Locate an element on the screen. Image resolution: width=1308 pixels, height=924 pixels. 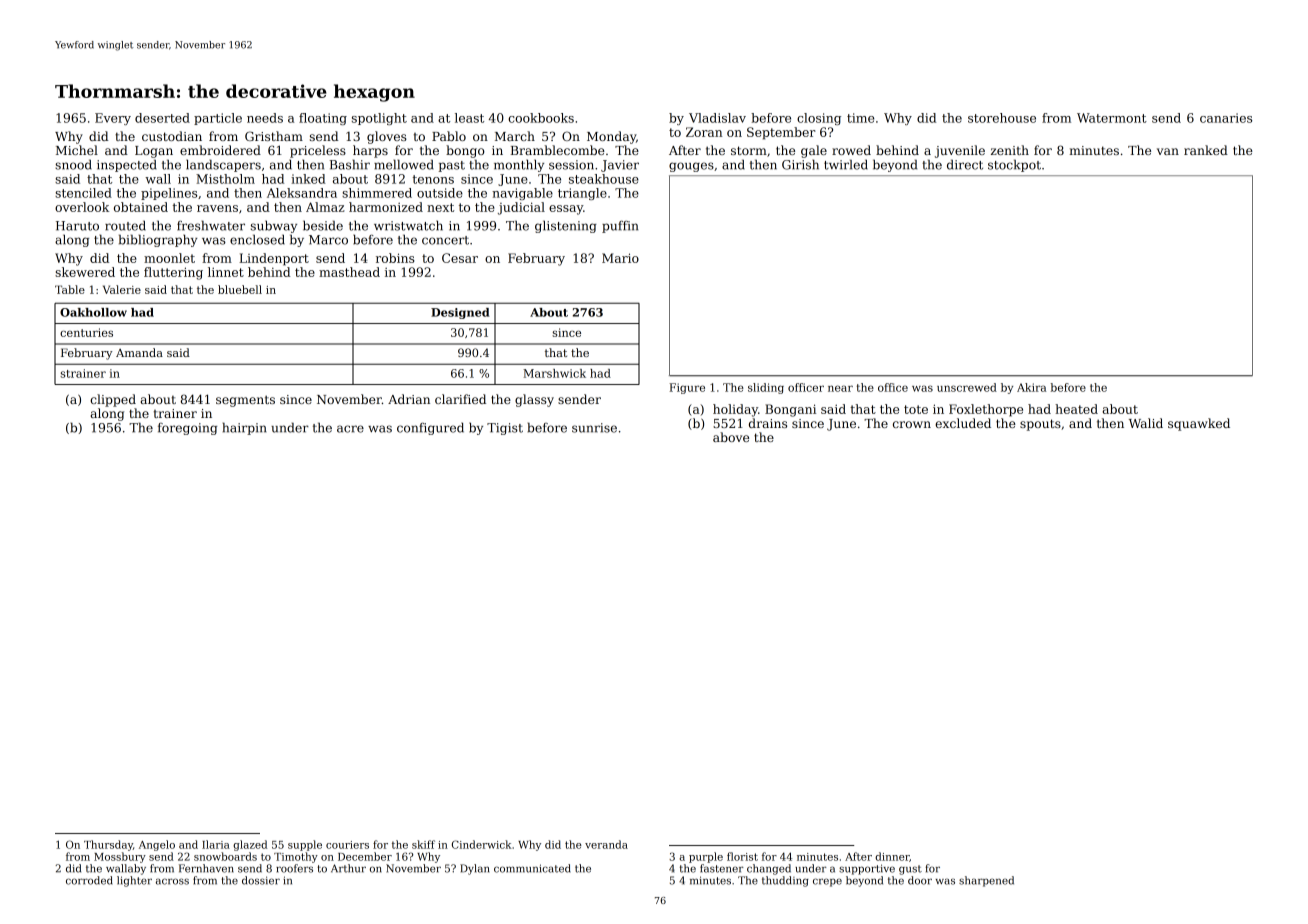
Thursday is located at coordinates (108, 845).
